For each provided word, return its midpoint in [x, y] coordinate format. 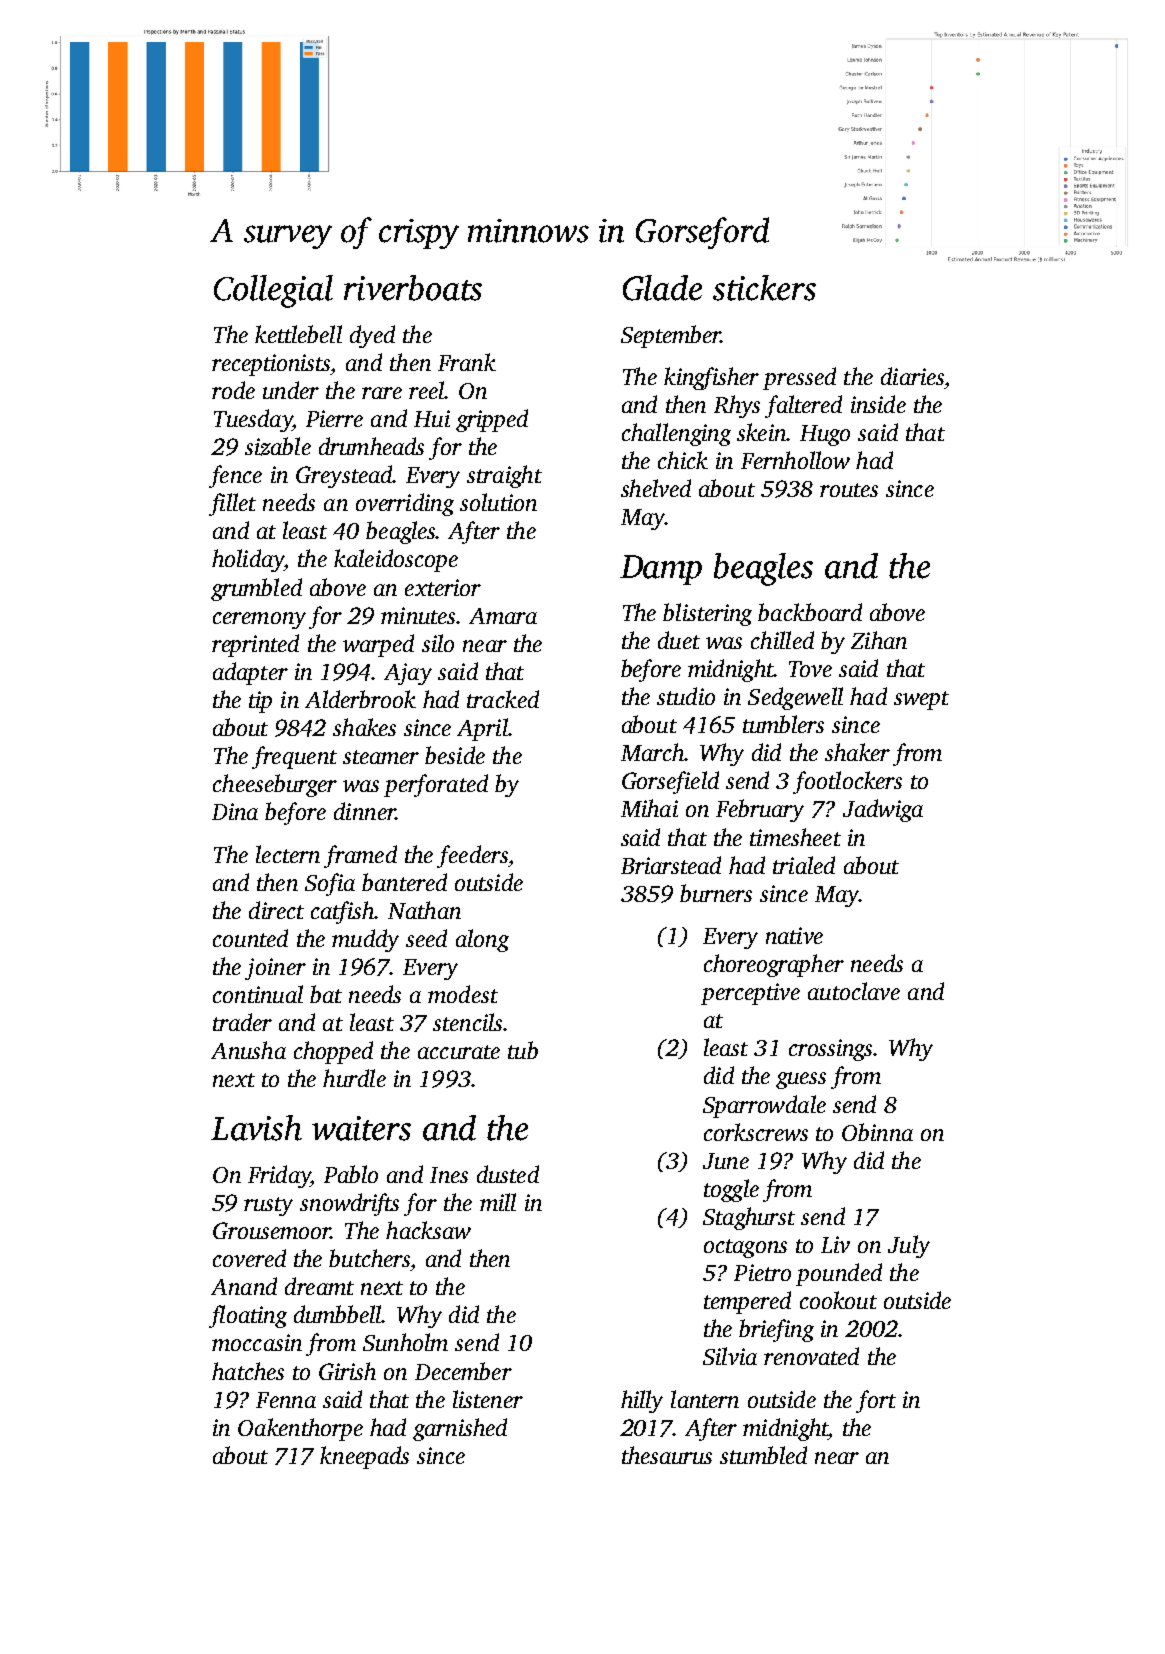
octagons [745, 1248]
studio [686, 696]
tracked [503, 699]
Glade [662, 288]
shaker [857, 752]
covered [249, 1258]
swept [921, 700]
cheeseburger [275, 785]
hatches [248, 1371]
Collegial [273, 291]
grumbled [256, 589]
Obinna [877, 1132]
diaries [912, 376]
